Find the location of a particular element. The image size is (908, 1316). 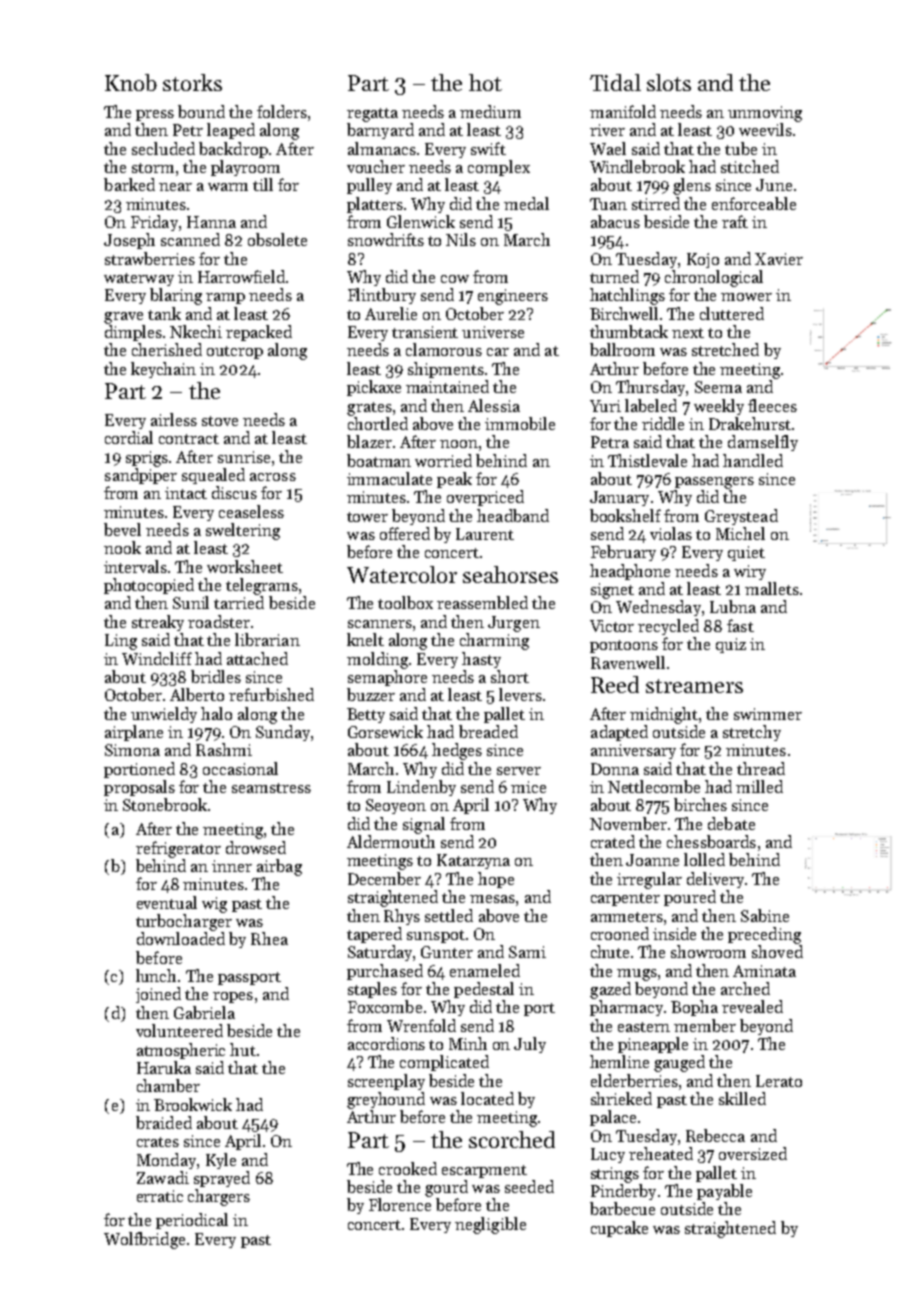

purchased is located at coordinates (385, 972).
